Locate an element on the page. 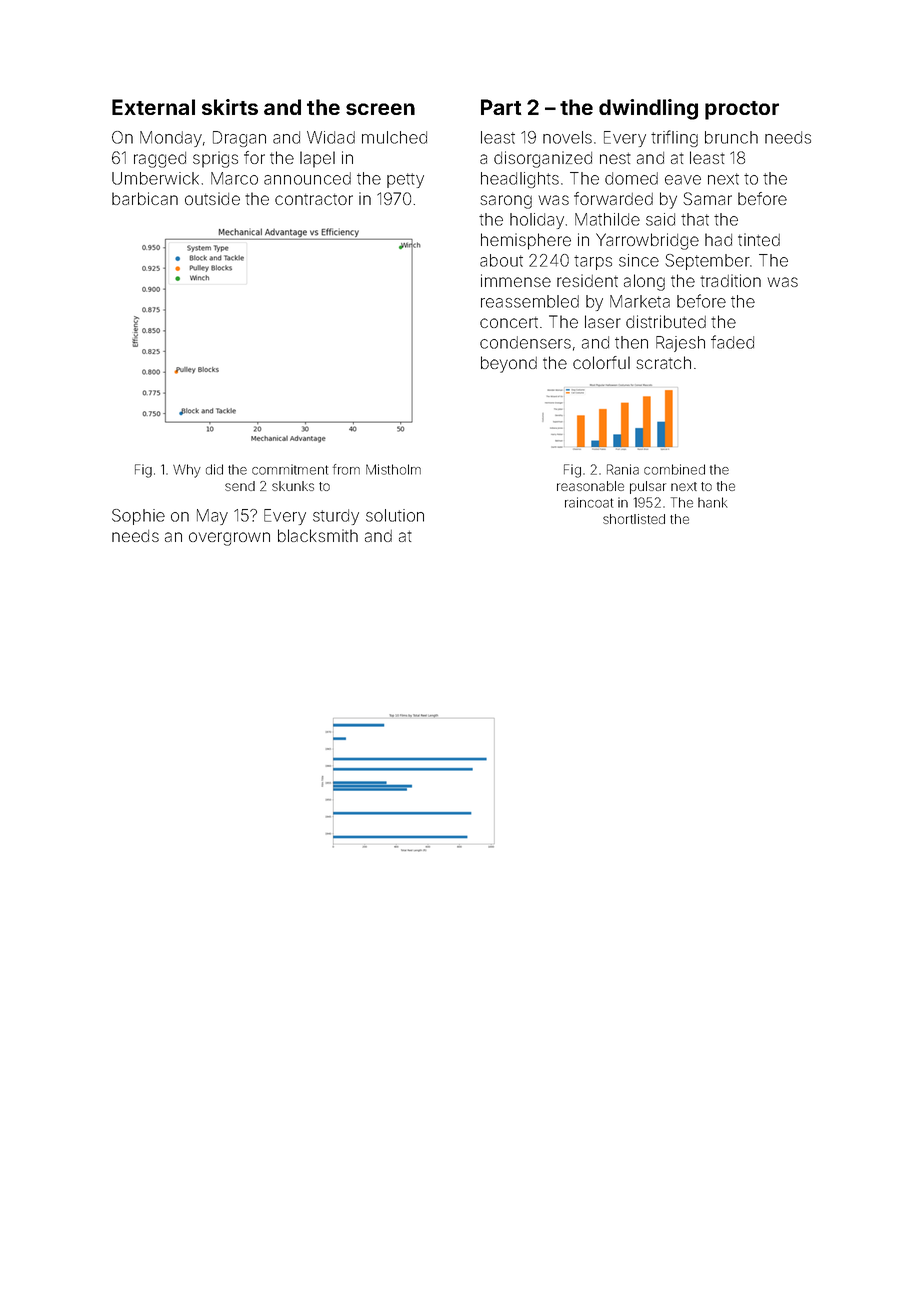 This document has width=924, height=1308. Mistholm is located at coordinates (393, 469).
